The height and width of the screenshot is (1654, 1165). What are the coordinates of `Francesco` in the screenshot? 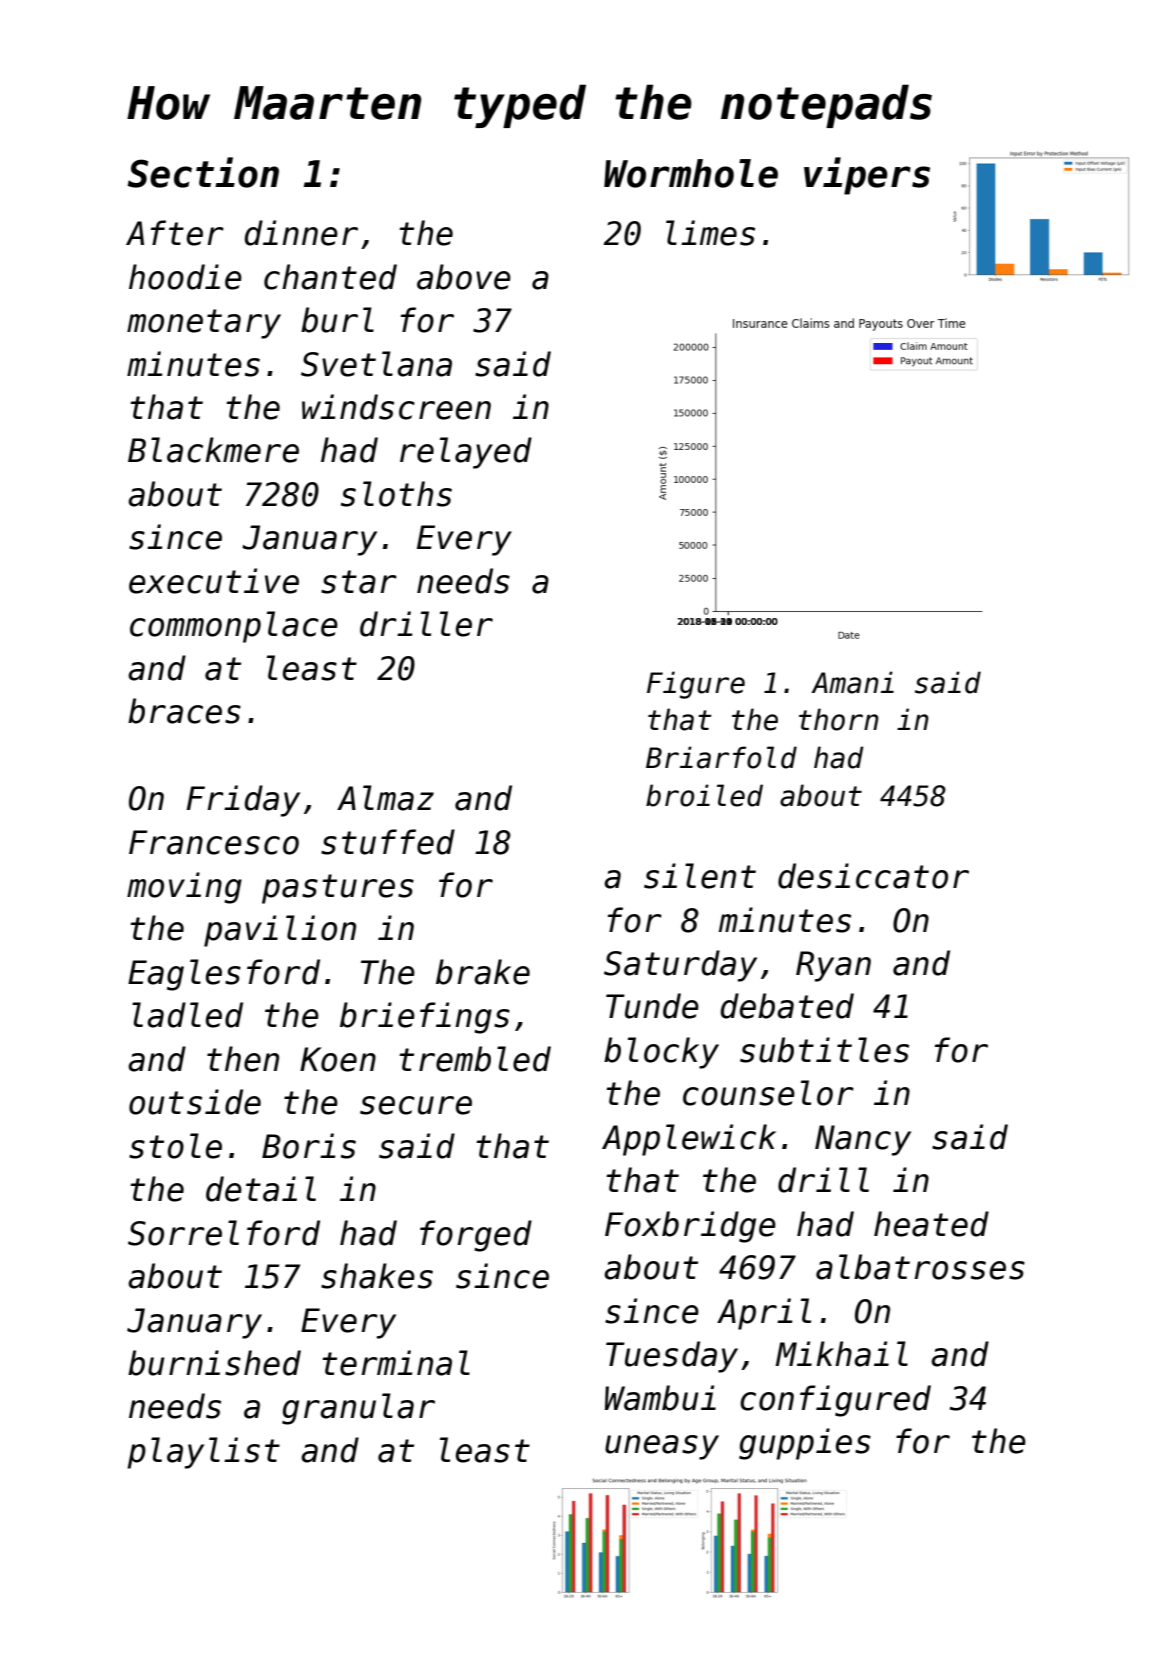 It's located at (214, 842).
